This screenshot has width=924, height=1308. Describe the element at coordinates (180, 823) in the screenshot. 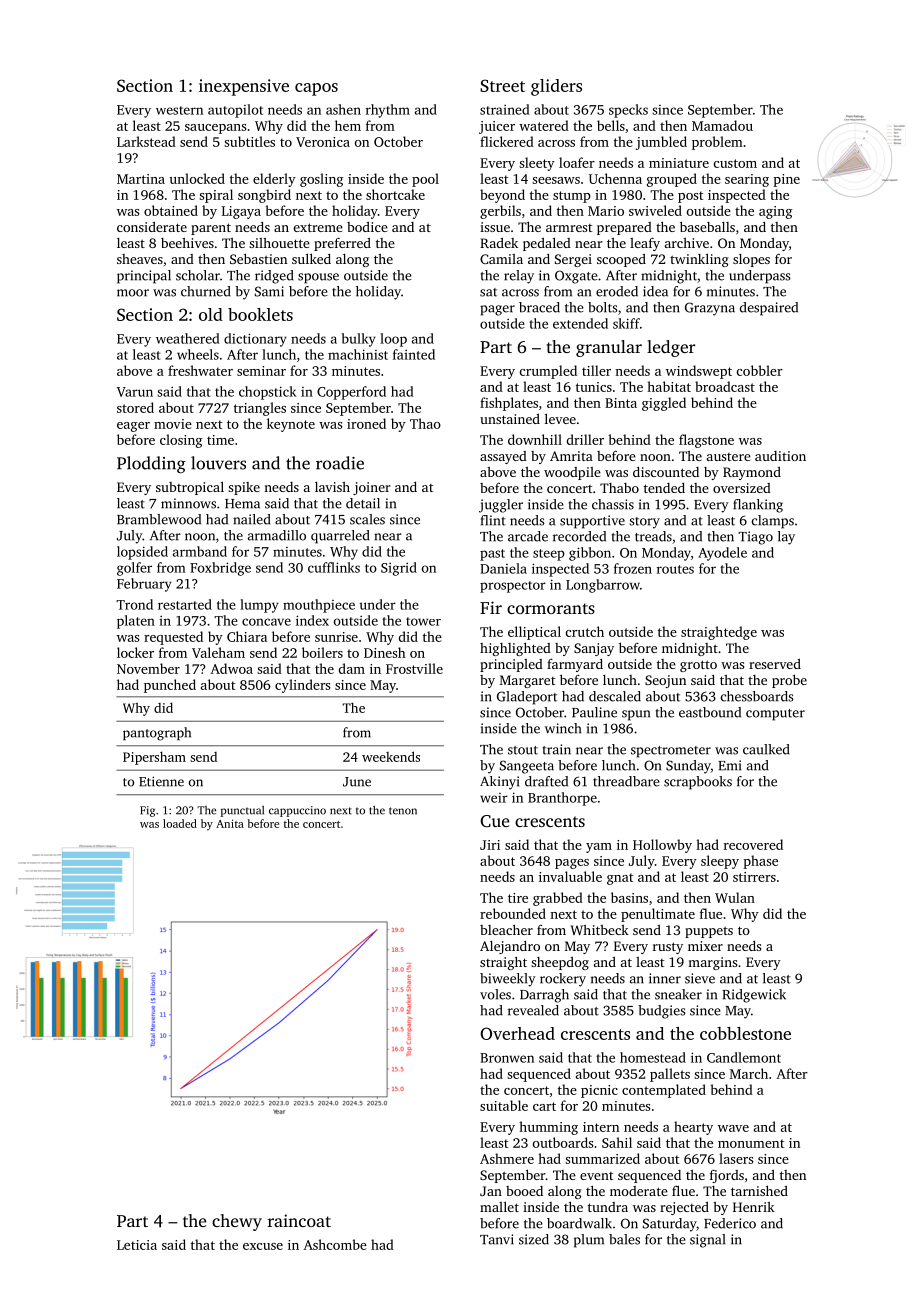

I see `loaded` at that location.
